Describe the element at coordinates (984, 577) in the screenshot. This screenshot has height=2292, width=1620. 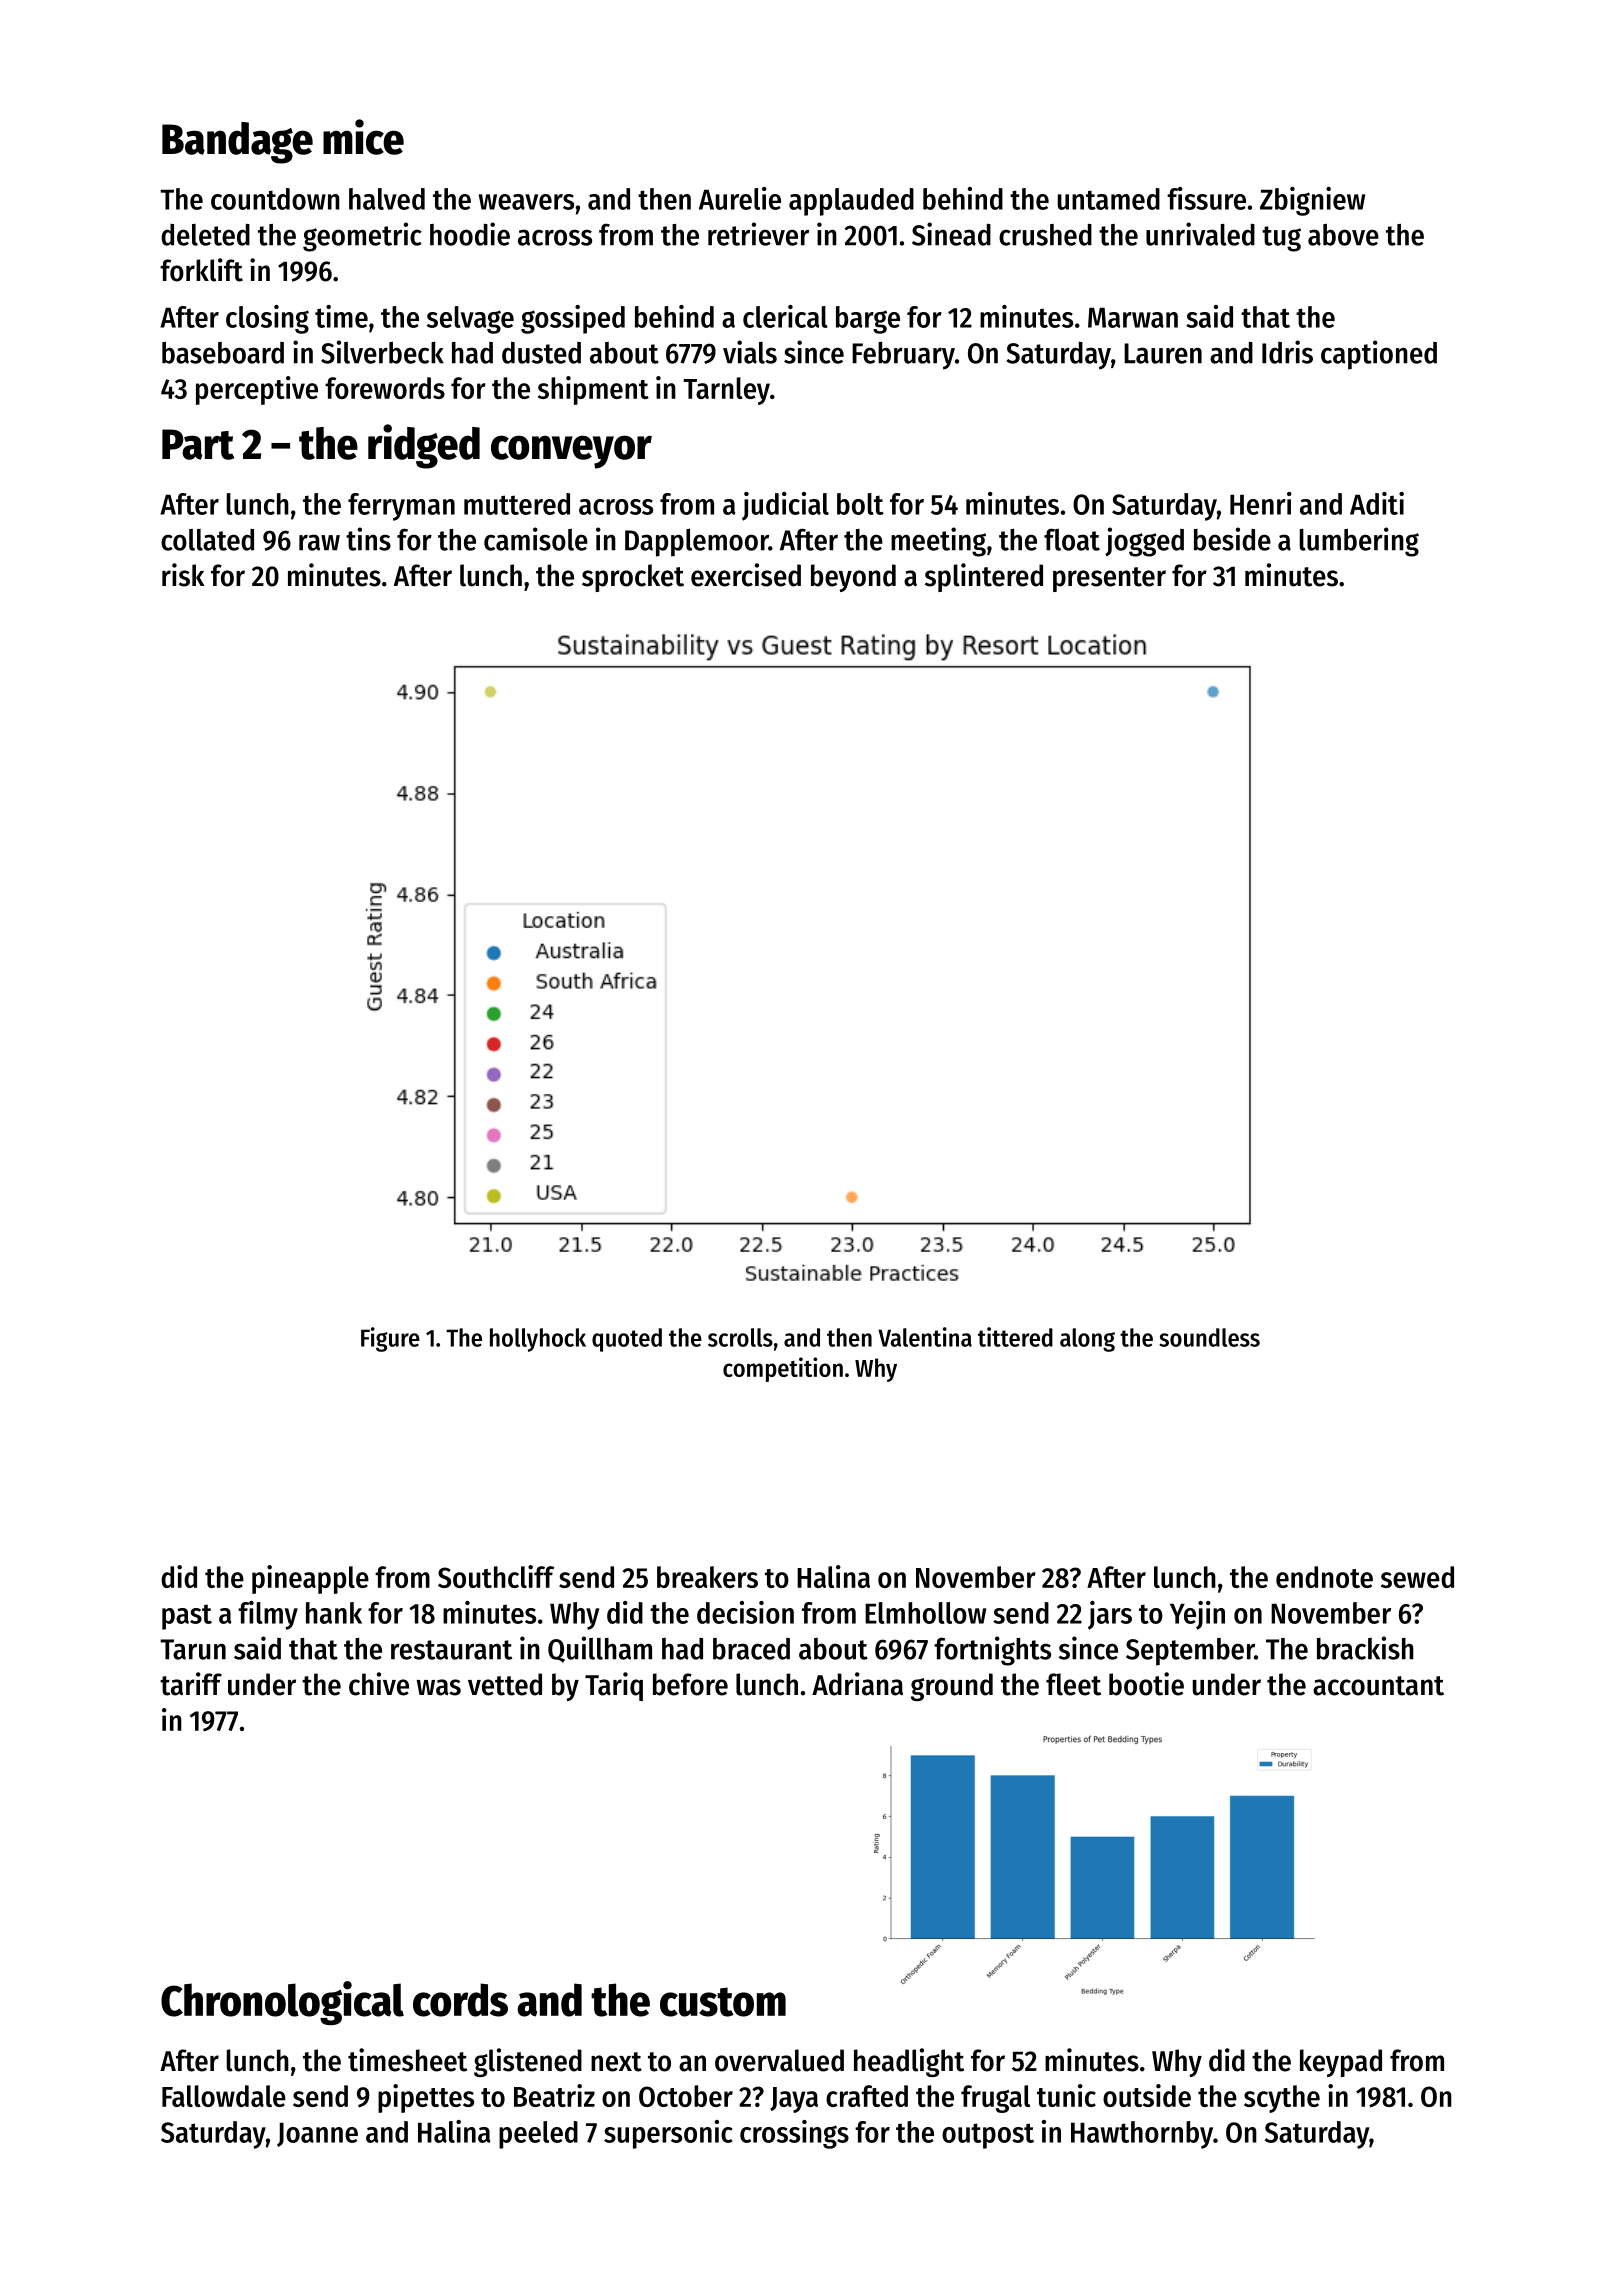
I see `splintered` at that location.
